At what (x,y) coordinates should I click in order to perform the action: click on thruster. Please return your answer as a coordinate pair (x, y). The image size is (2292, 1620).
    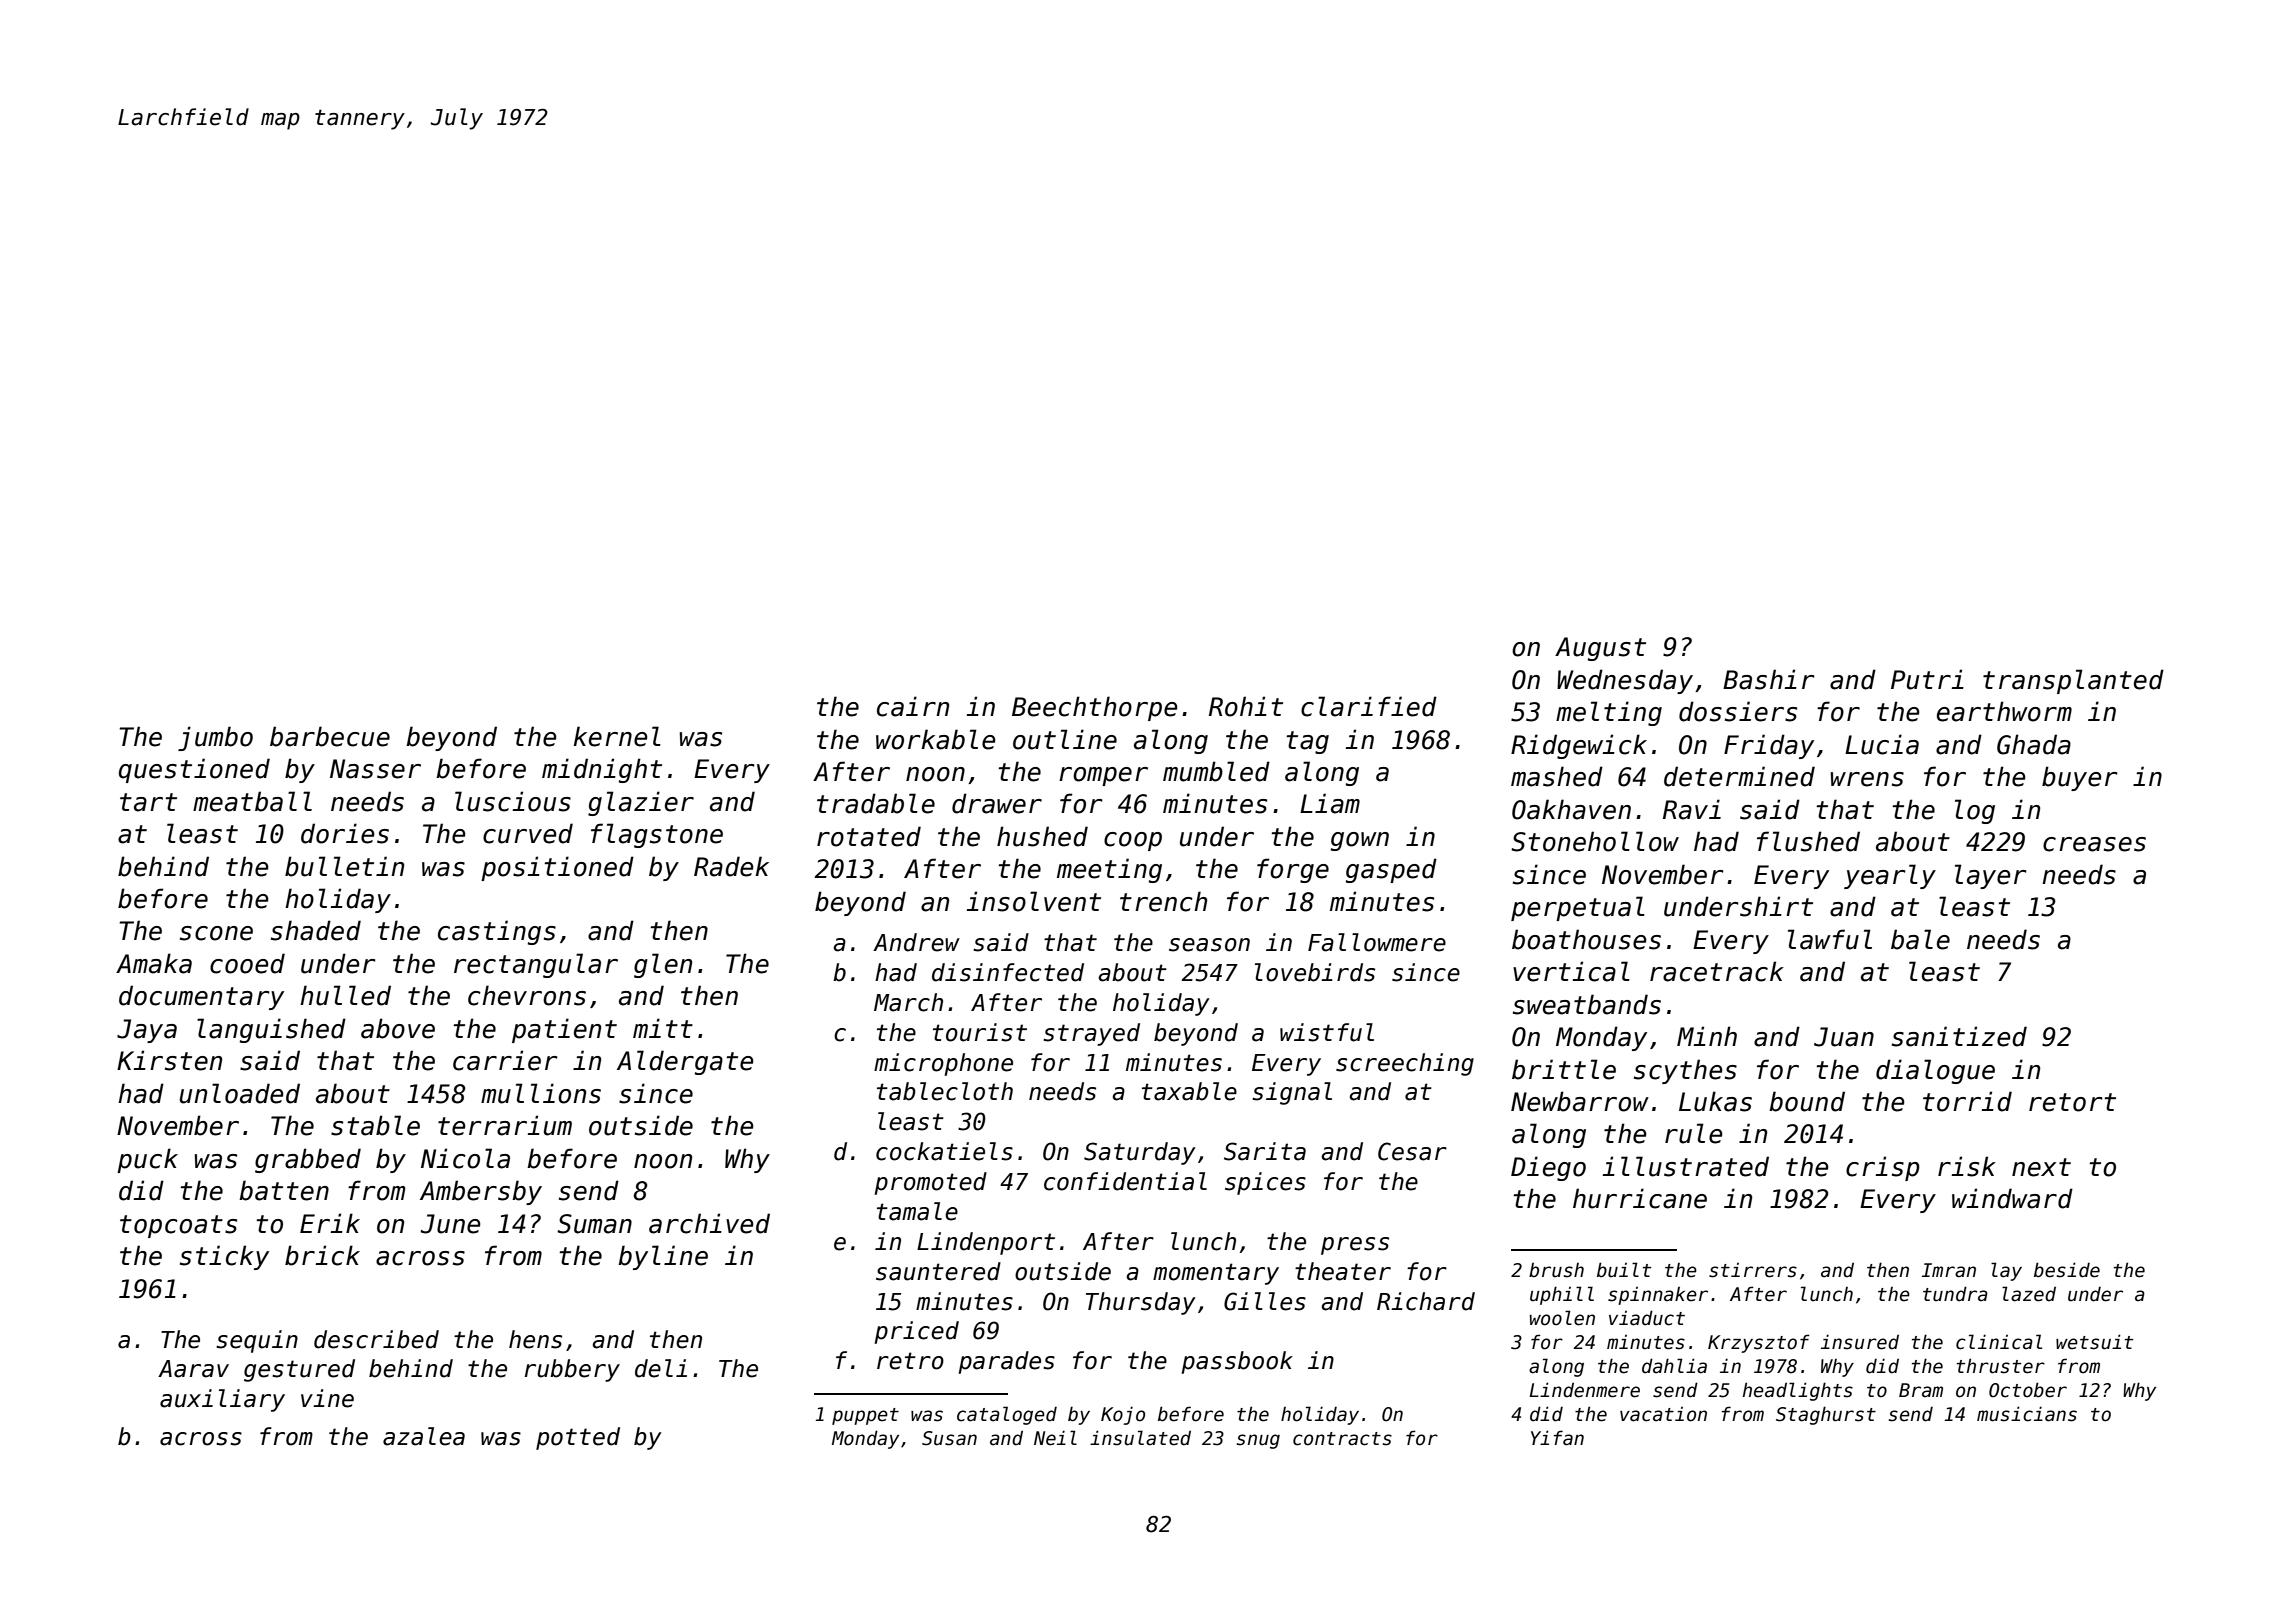
    Looking at the image, I should click on (2001, 1366).
